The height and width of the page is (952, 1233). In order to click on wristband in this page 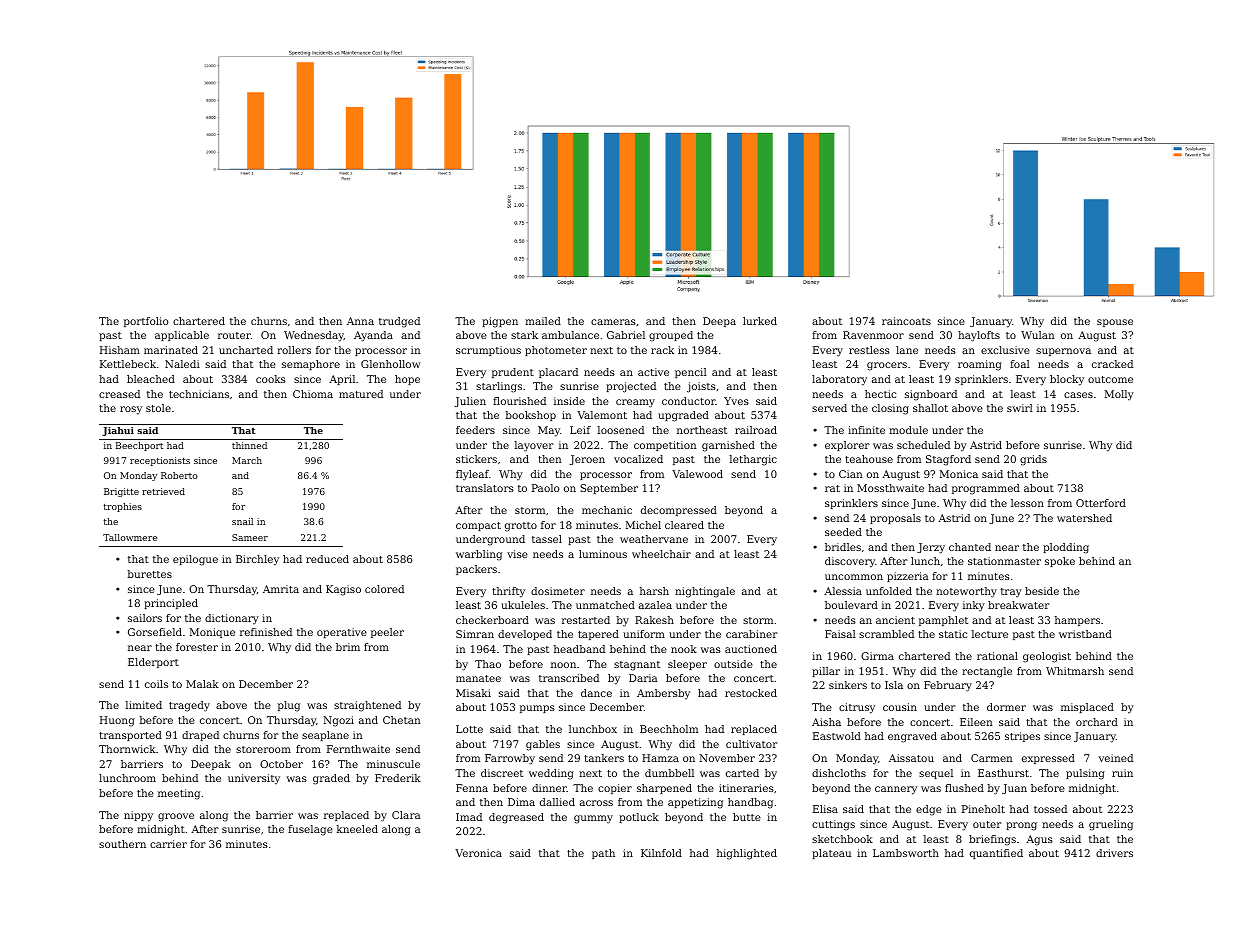, I will do `click(1085, 634)`.
